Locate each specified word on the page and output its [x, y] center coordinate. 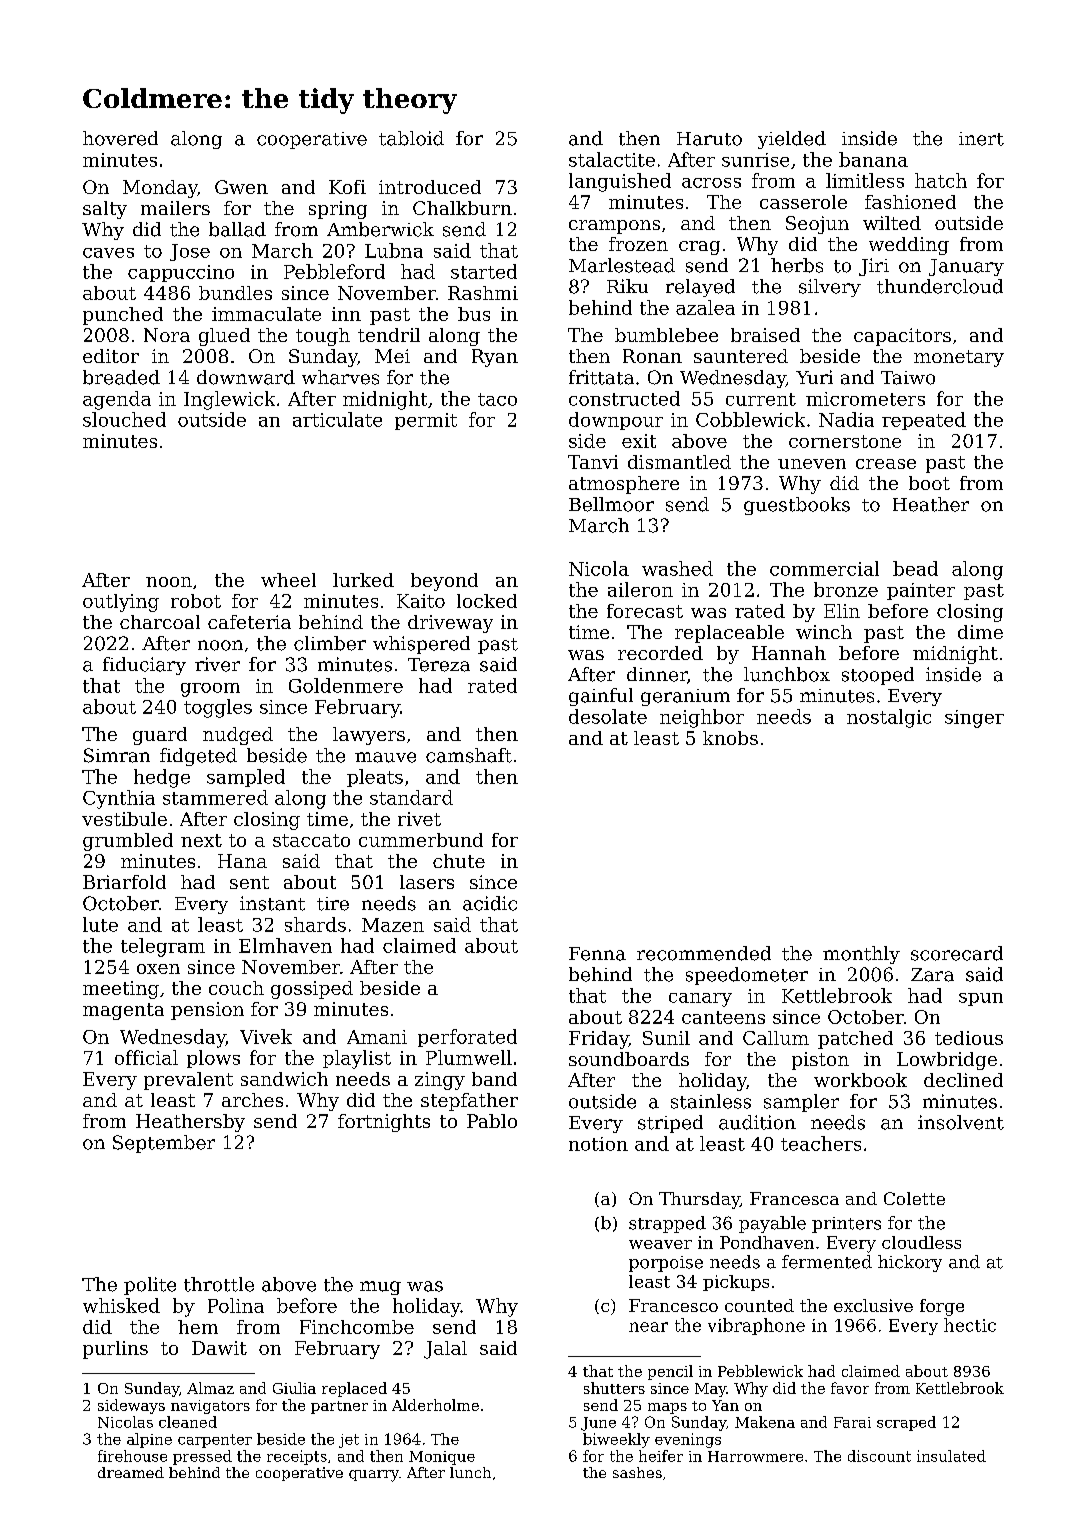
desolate [608, 716]
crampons [614, 227]
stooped [878, 676]
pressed [202, 1457]
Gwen [241, 187]
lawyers [369, 736]
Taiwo [908, 378]
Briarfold [124, 882]
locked [487, 601]
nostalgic [889, 718]
